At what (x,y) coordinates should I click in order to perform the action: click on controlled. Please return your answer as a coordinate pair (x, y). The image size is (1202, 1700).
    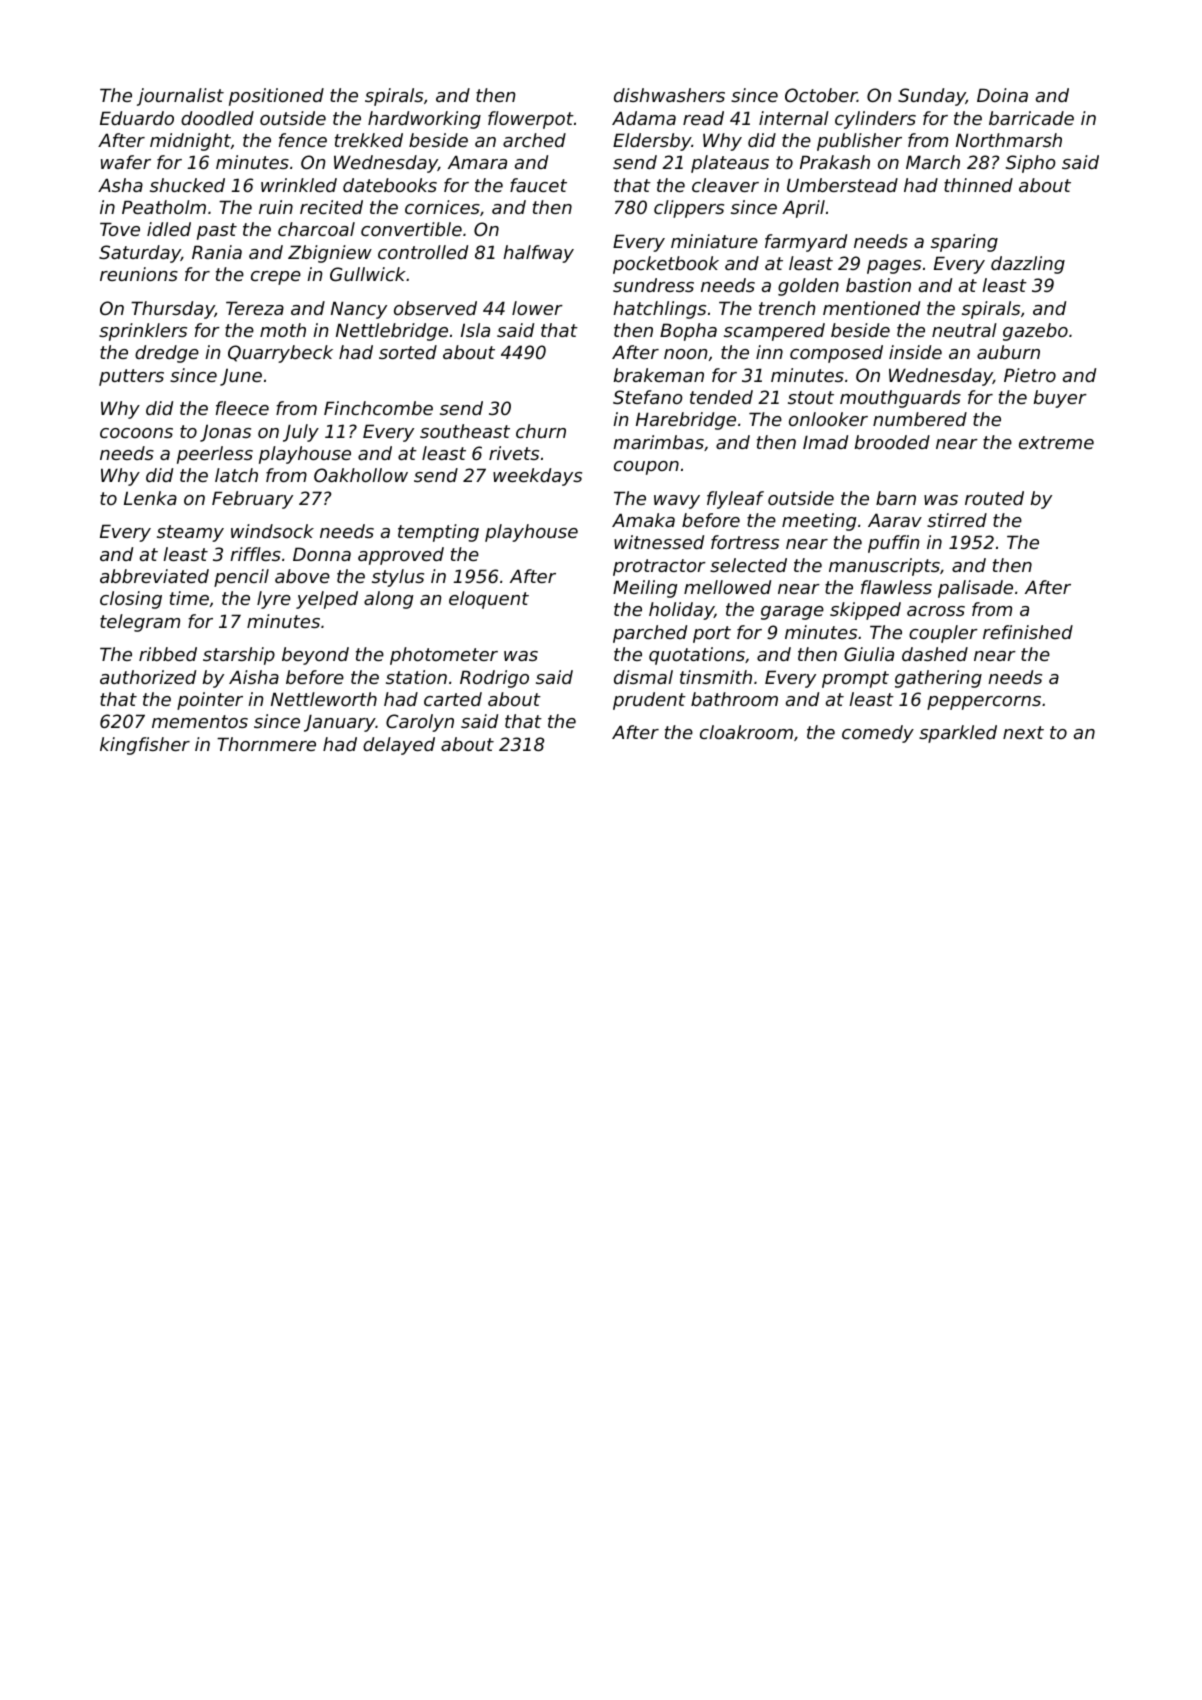
    Looking at the image, I should click on (423, 252).
